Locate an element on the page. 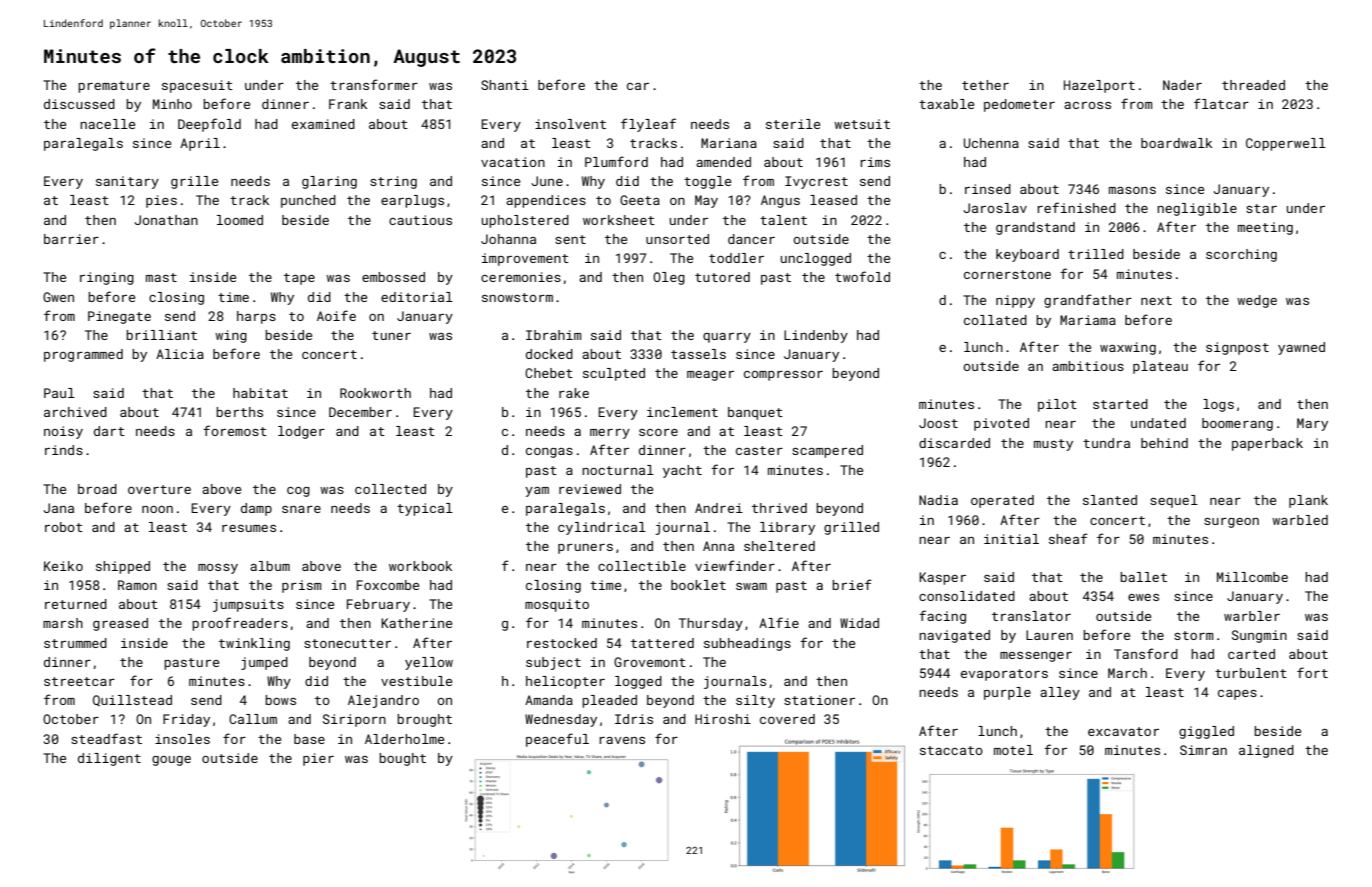  Simran is located at coordinates (1203, 750).
